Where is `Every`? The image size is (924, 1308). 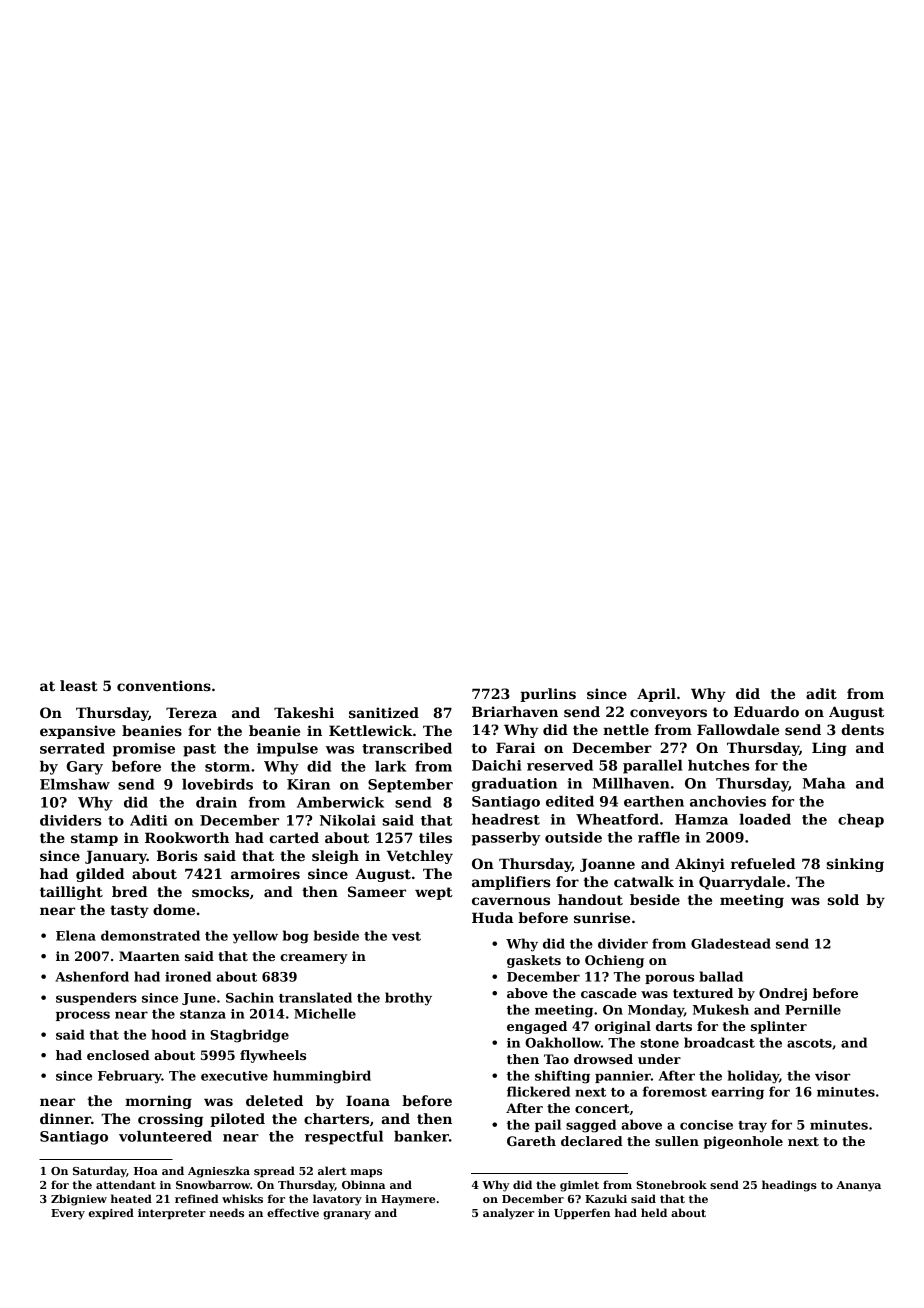
Every is located at coordinates (68, 1214).
